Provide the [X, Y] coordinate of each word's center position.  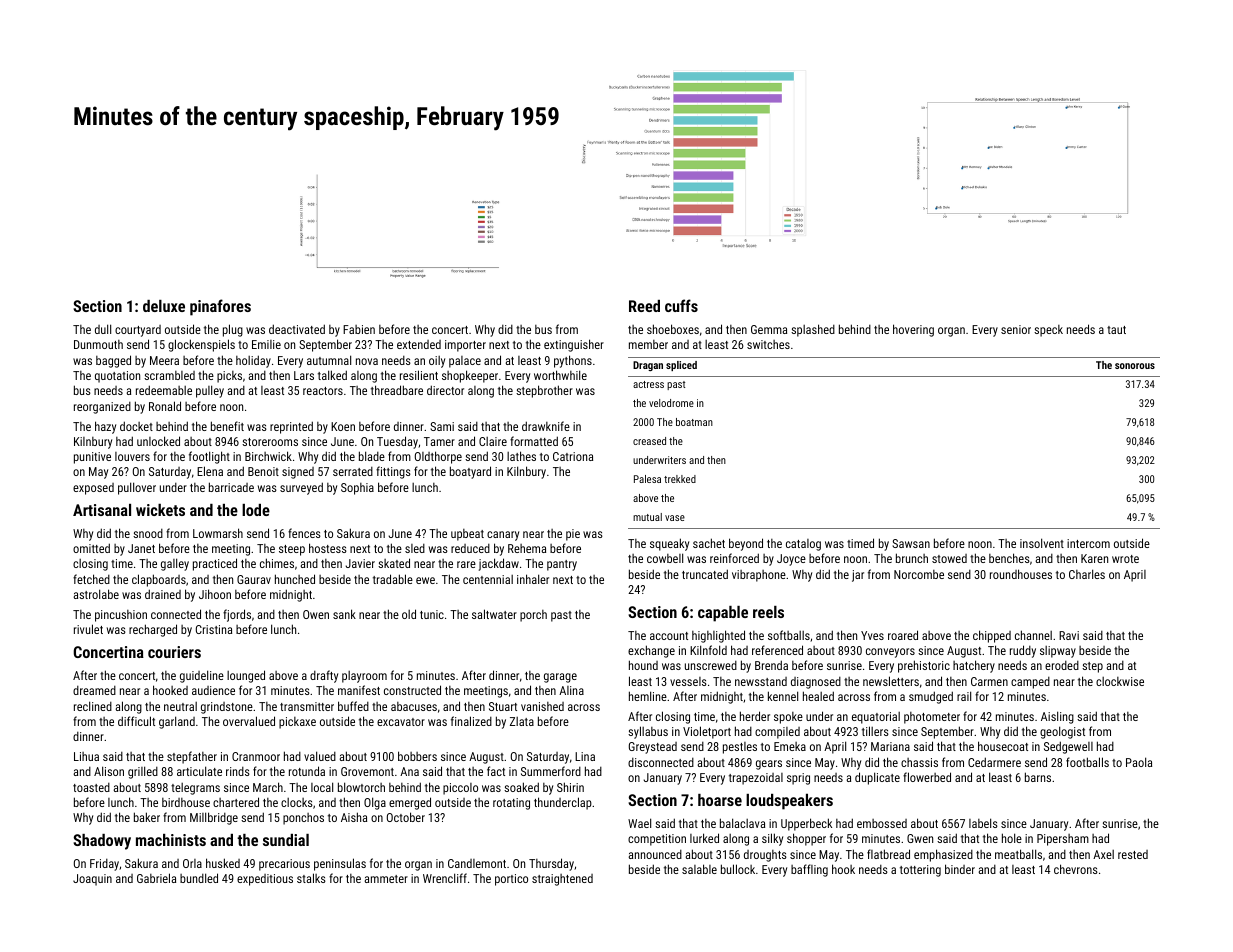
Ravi [1069, 635]
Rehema [527, 548]
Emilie [266, 344]
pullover [137, 488]
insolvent [1042, 543]
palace [465, 362]
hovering [913, 330]
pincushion [121, 616]
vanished [542, 706]
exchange [651, 651]
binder [960, 869]
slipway [1058, 652]
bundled [199, 878]
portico [511, 880]
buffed [353, 706]
